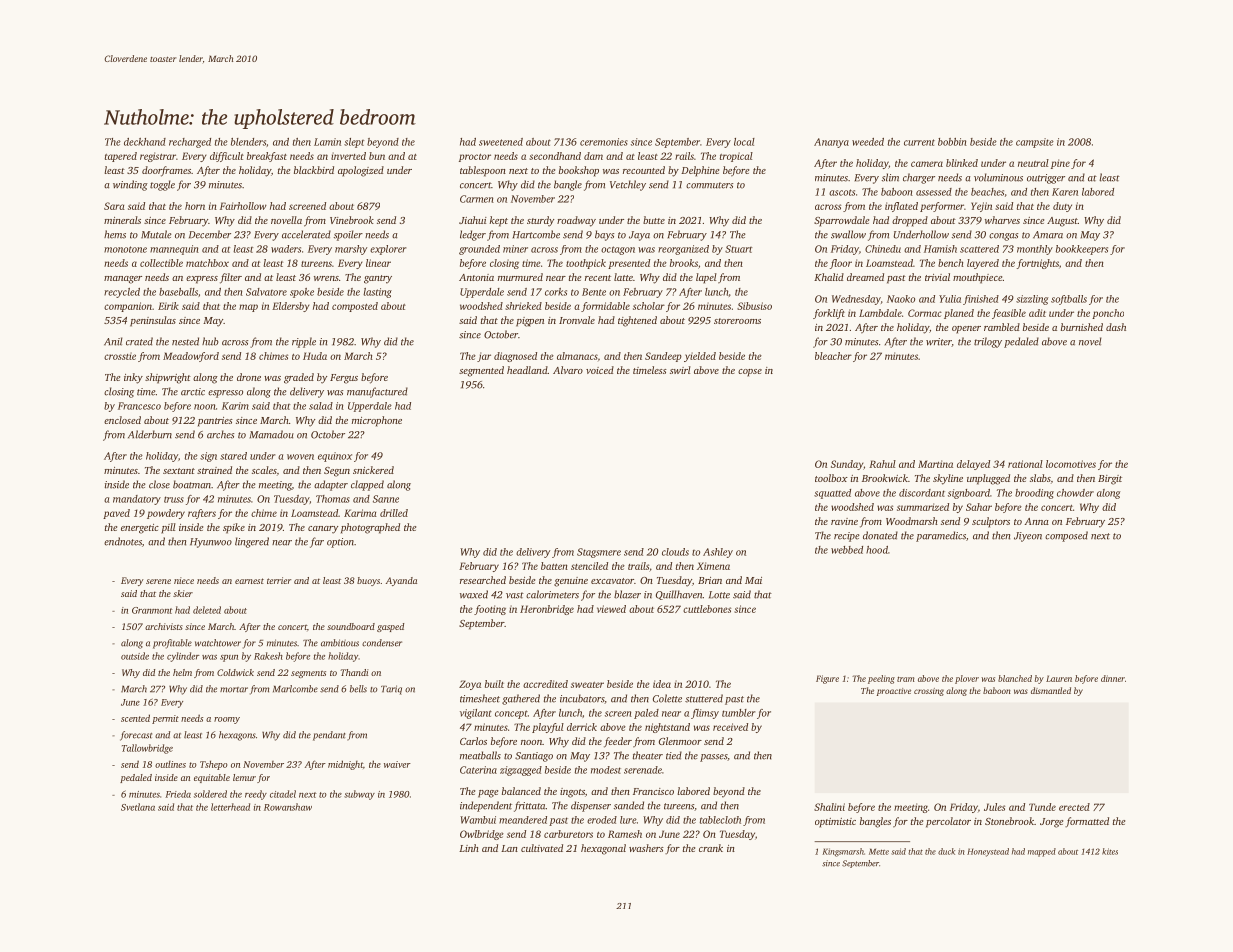 The width and height of the screenshot is (1233, 952). I want to click on rational, so click(1025, 464).
